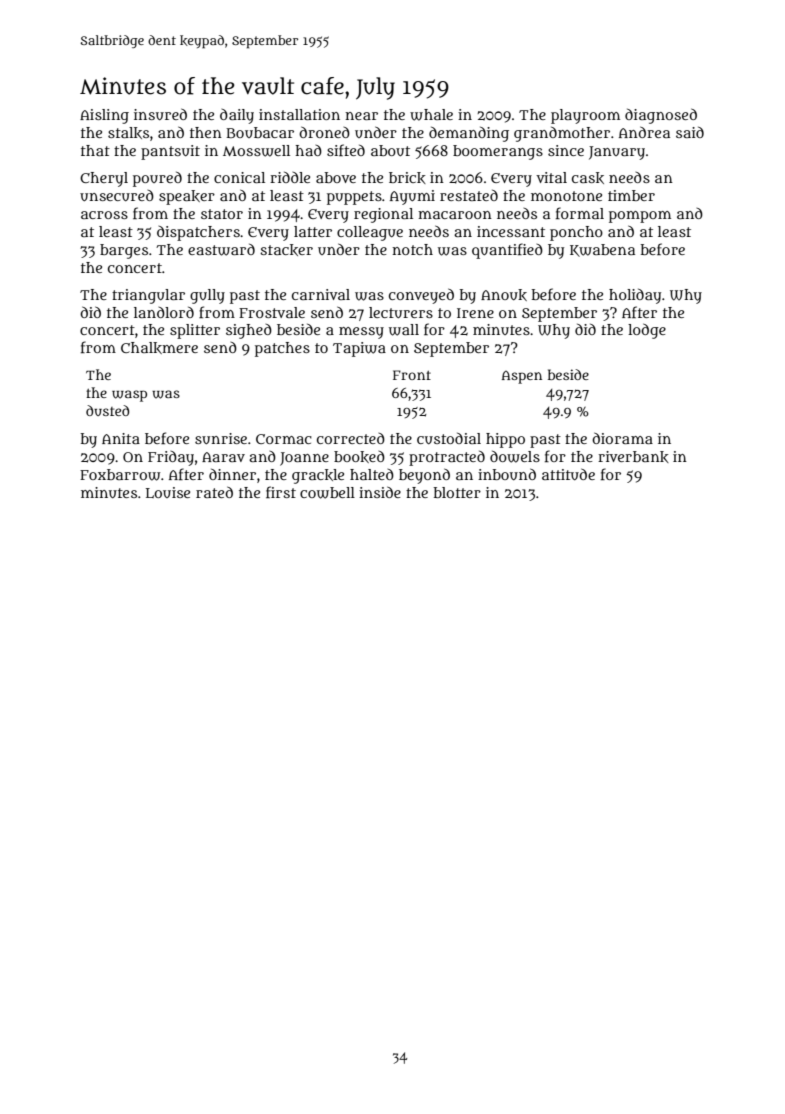  Describe the element at coordinates (404, 330) in the page. I see `wall` at that location.
